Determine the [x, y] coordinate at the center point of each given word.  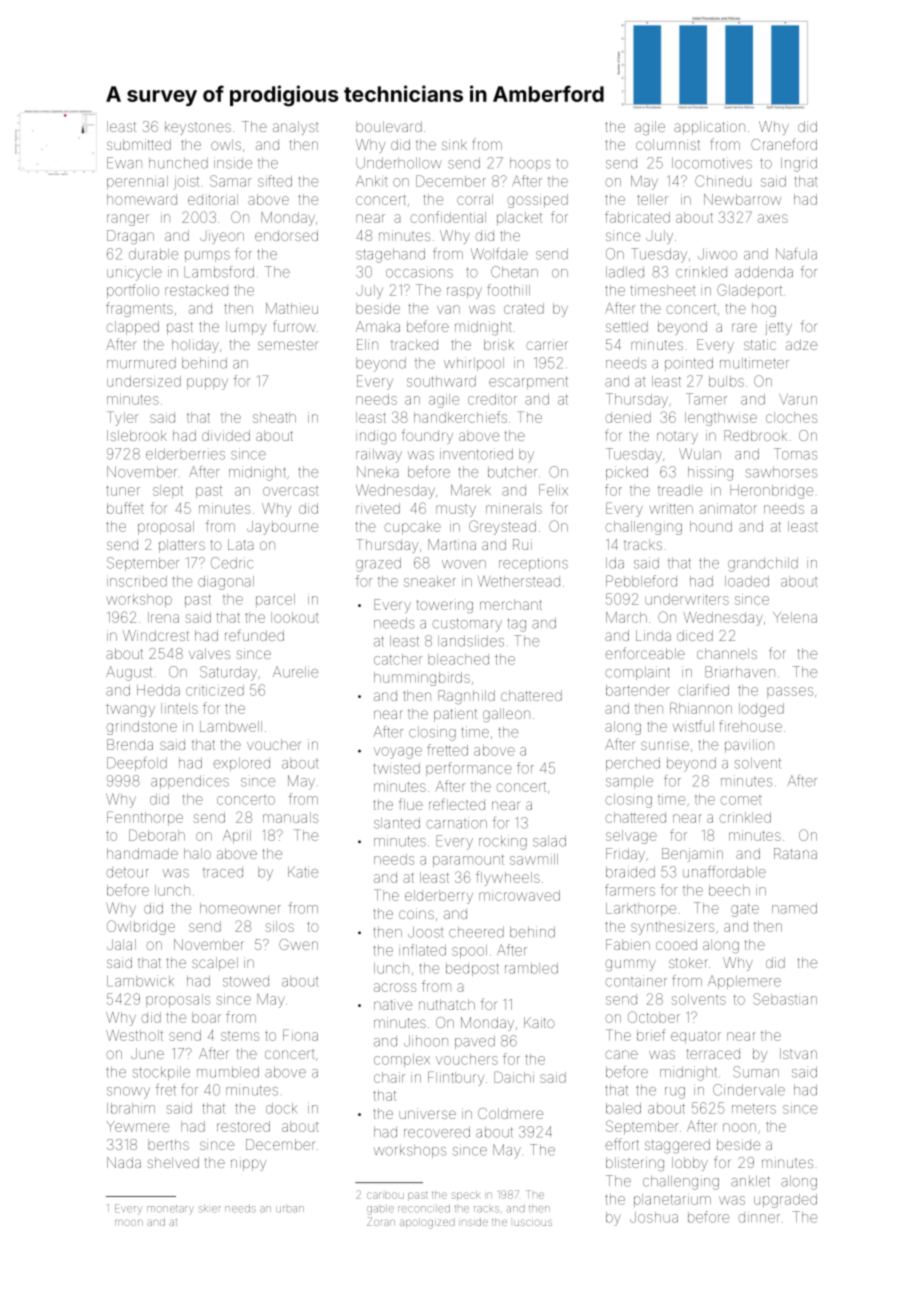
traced [223, 872]
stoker [688, 962]
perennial [137, 182]
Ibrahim [131, 1108]
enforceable [645, 653]
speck [466, 1196]
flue [411, 804]
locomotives [712, 163]
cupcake [412, 528]
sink [454, 144]
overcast [291, 491]
